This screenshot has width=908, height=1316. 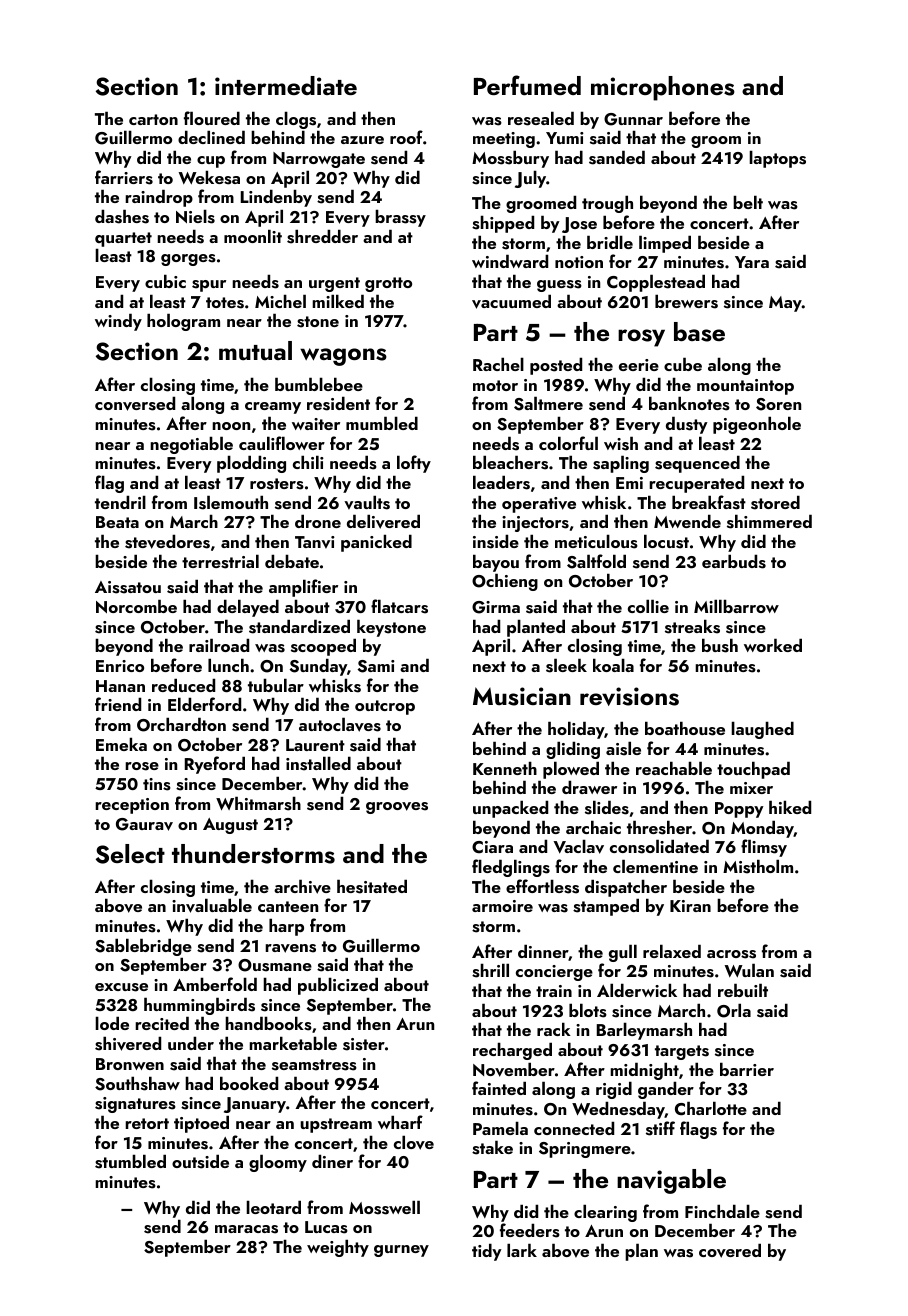 I want to click on carton, so click(x=153, y=119).
